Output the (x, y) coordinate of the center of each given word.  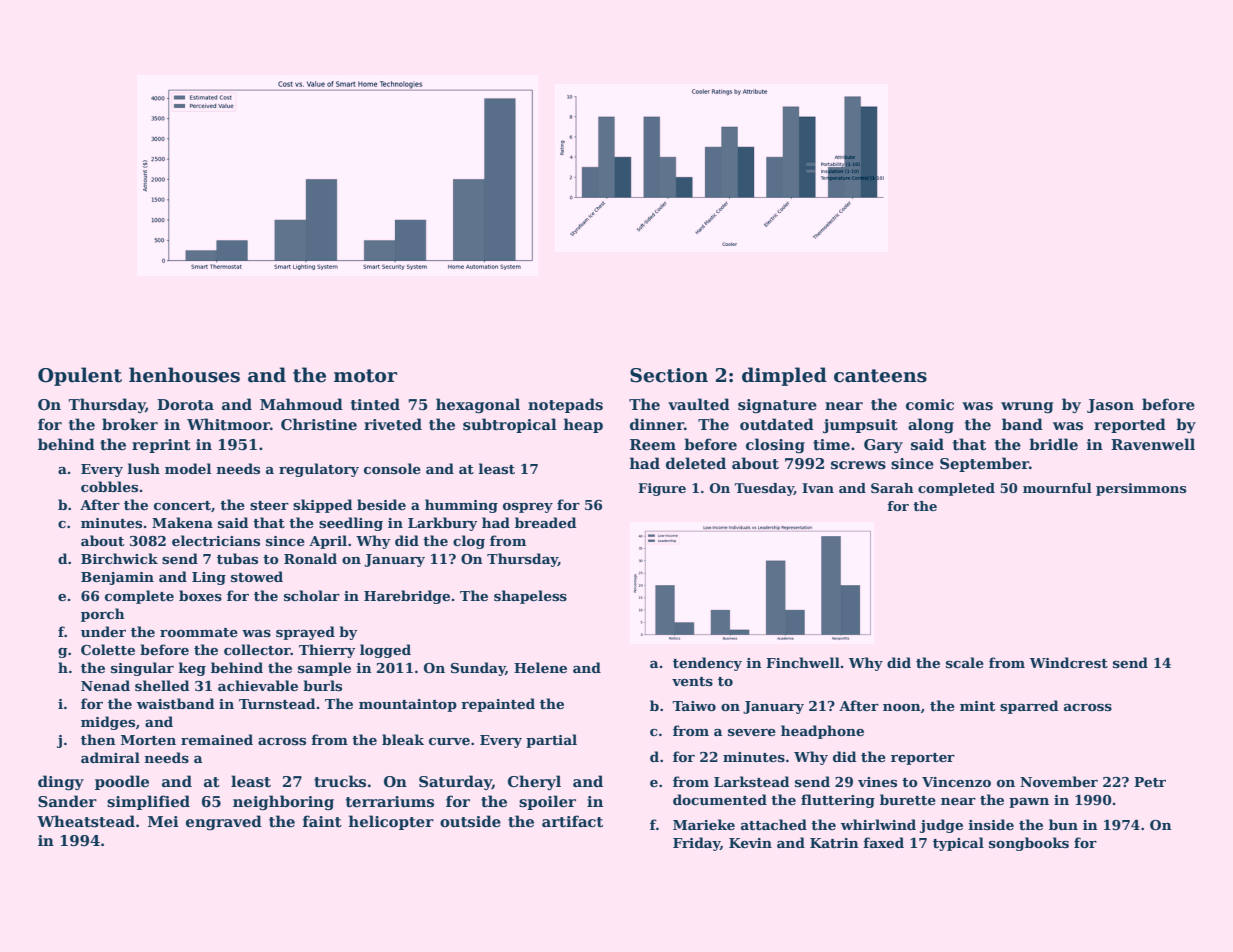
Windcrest (1069, 662)
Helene (540, 667)
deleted (696, 463)
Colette (108, 649)
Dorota (185, 405)
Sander (67, 801)
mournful (1057, 488)
